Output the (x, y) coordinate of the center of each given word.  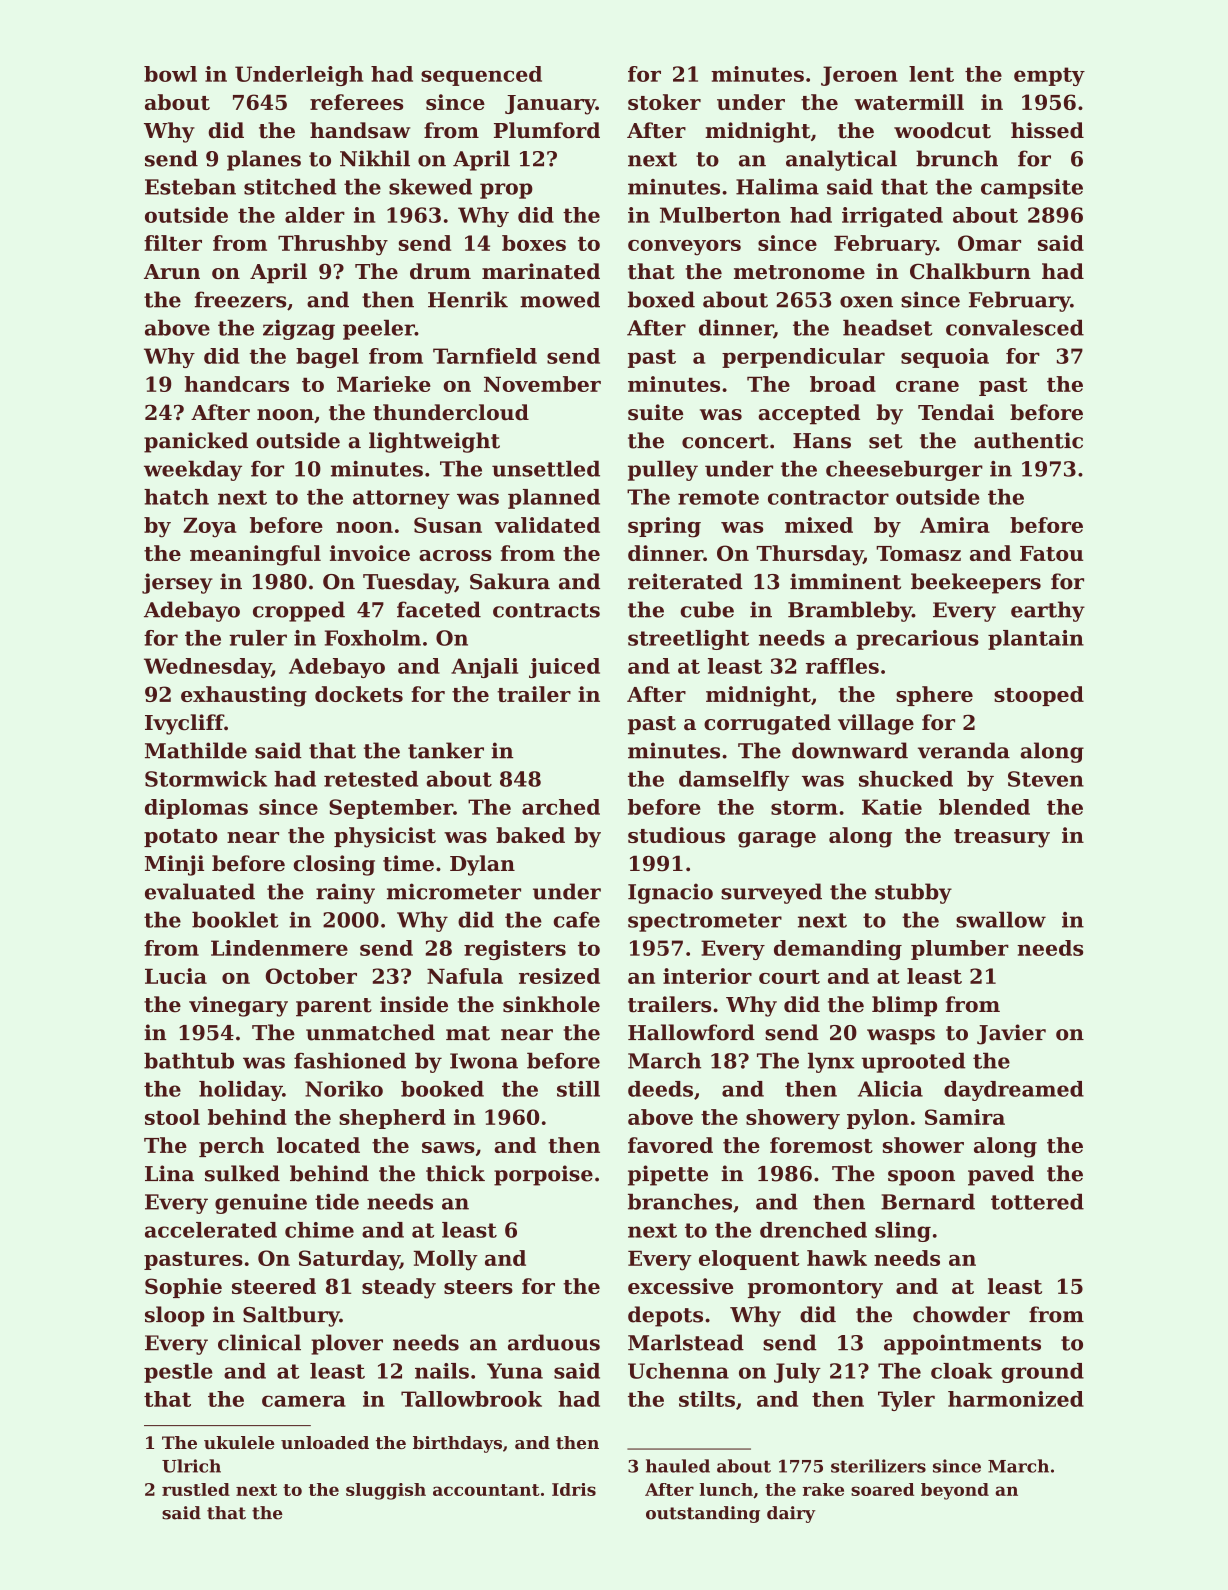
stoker (664, 102)
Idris (574, 1489)
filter (173, 243)
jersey (177, 583)
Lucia (176, 976)
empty (1049, 76)
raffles (842, 666)
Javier (1011, 1034)
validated (547, 525)
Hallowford (691, 1032)
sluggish (386, 1491)
